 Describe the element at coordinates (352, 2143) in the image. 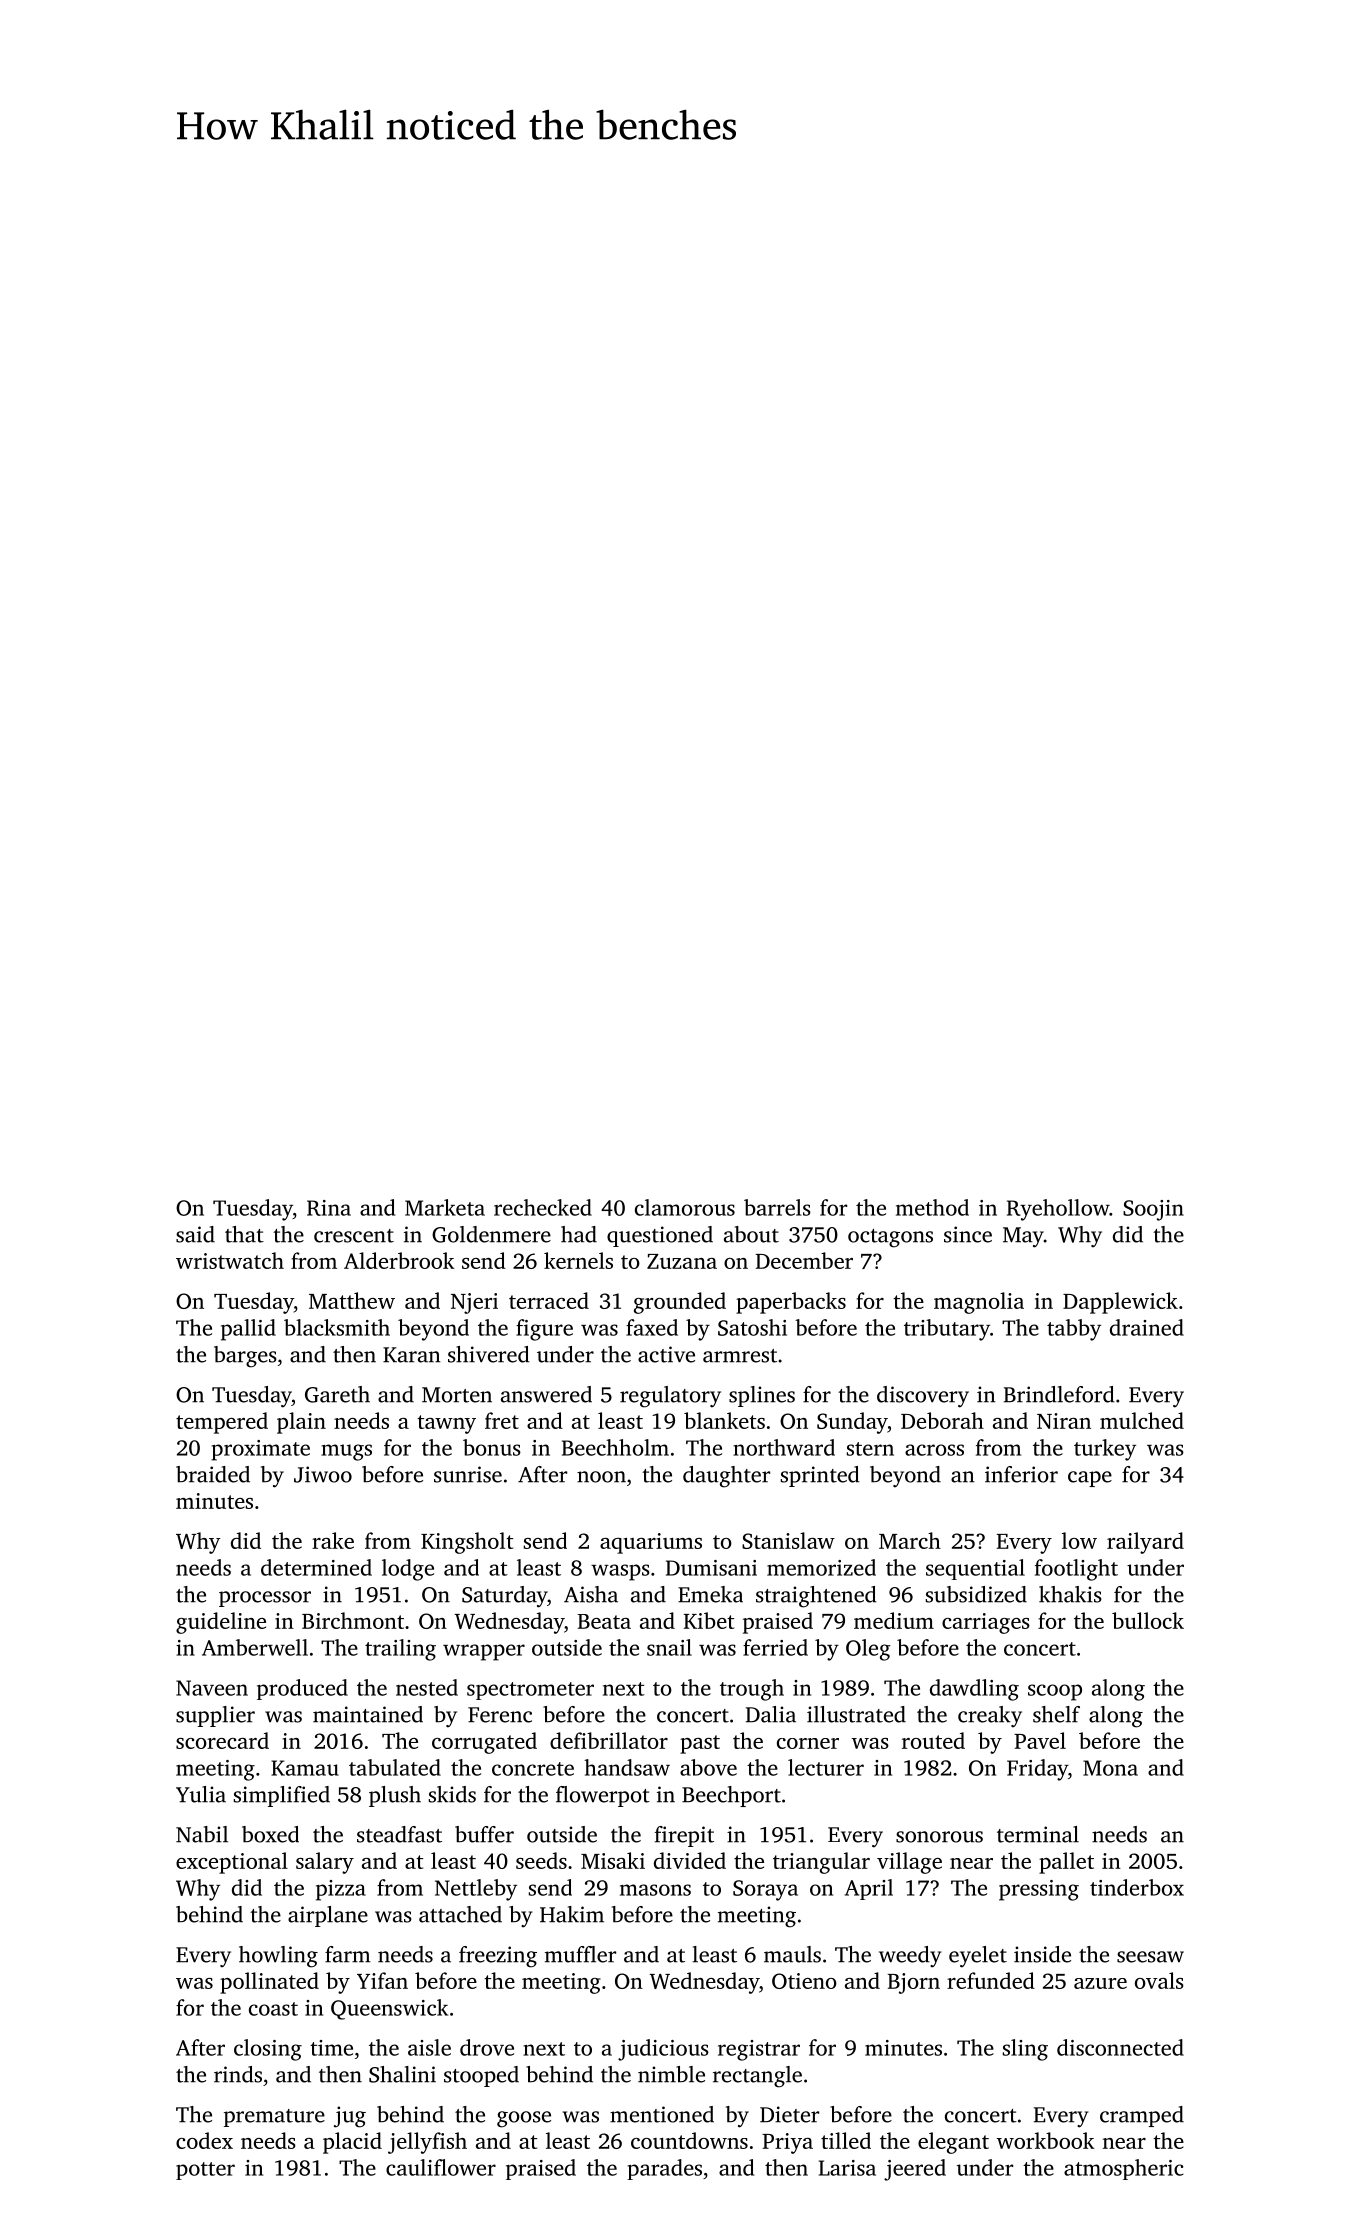

I see `placid` at that location.
